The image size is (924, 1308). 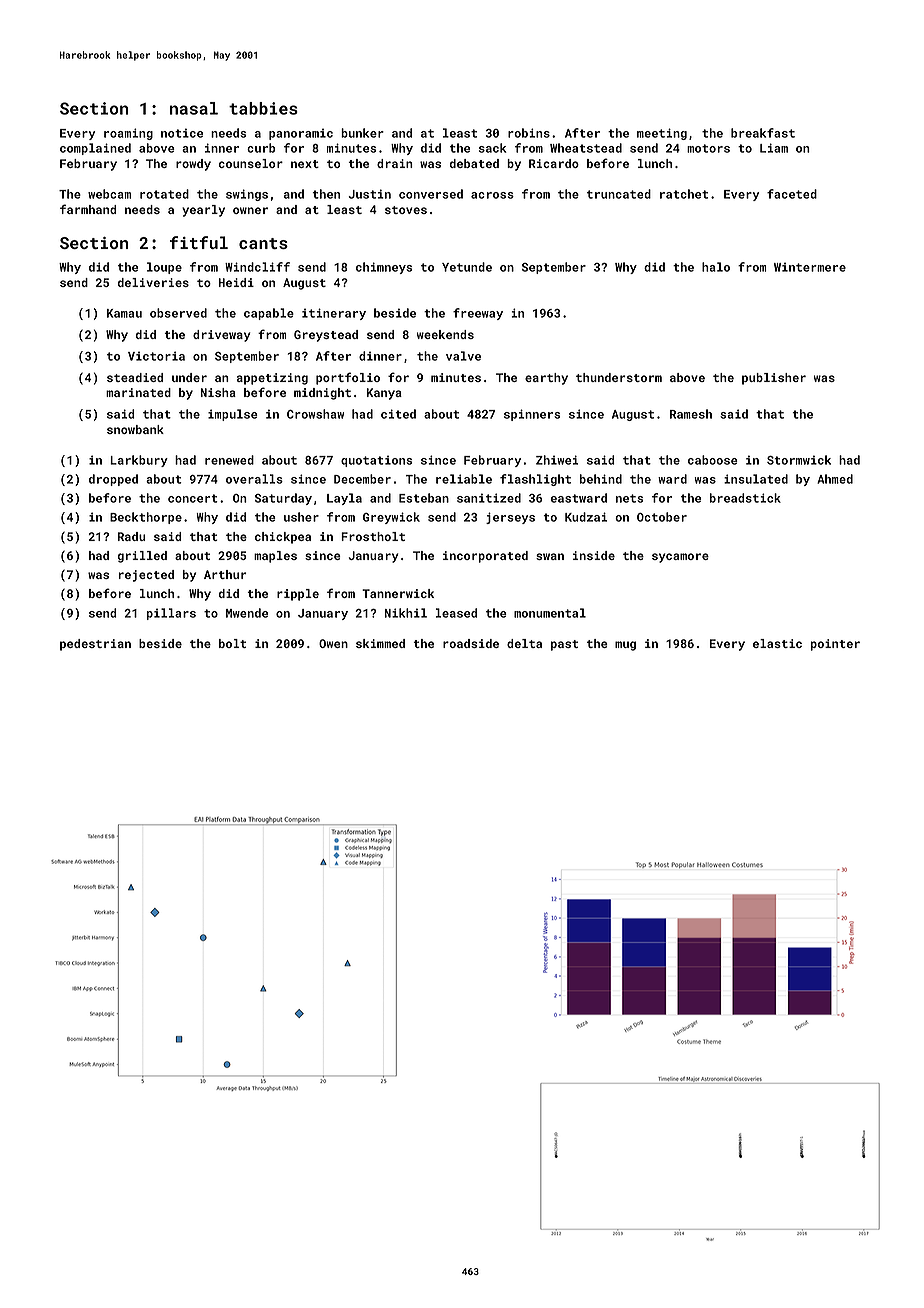 I want to click on robins, so click(x=529, y=133).
